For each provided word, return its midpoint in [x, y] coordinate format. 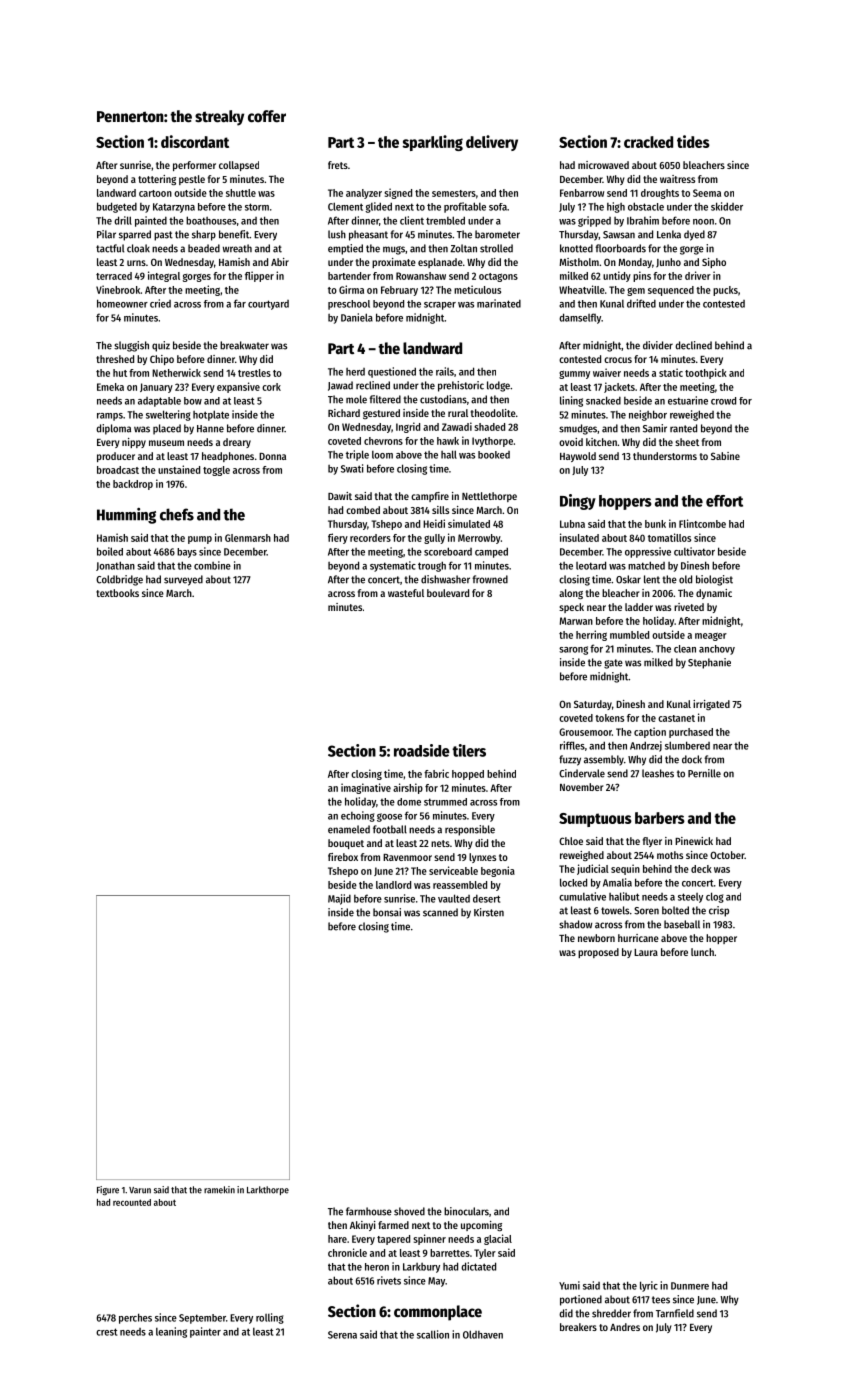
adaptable [159, 402]
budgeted [117, 207]
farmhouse [369, 1211]
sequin [625, 869]
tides [693, 141]
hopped [468, 775]
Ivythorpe [492, 442]
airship [408, 788]
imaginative [366, 788]
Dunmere [690, 1286]
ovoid [571, 442]
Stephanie [709, 663]
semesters [454, 193]
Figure [108, 1190]
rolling [270, 1318]
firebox [343, 857]
